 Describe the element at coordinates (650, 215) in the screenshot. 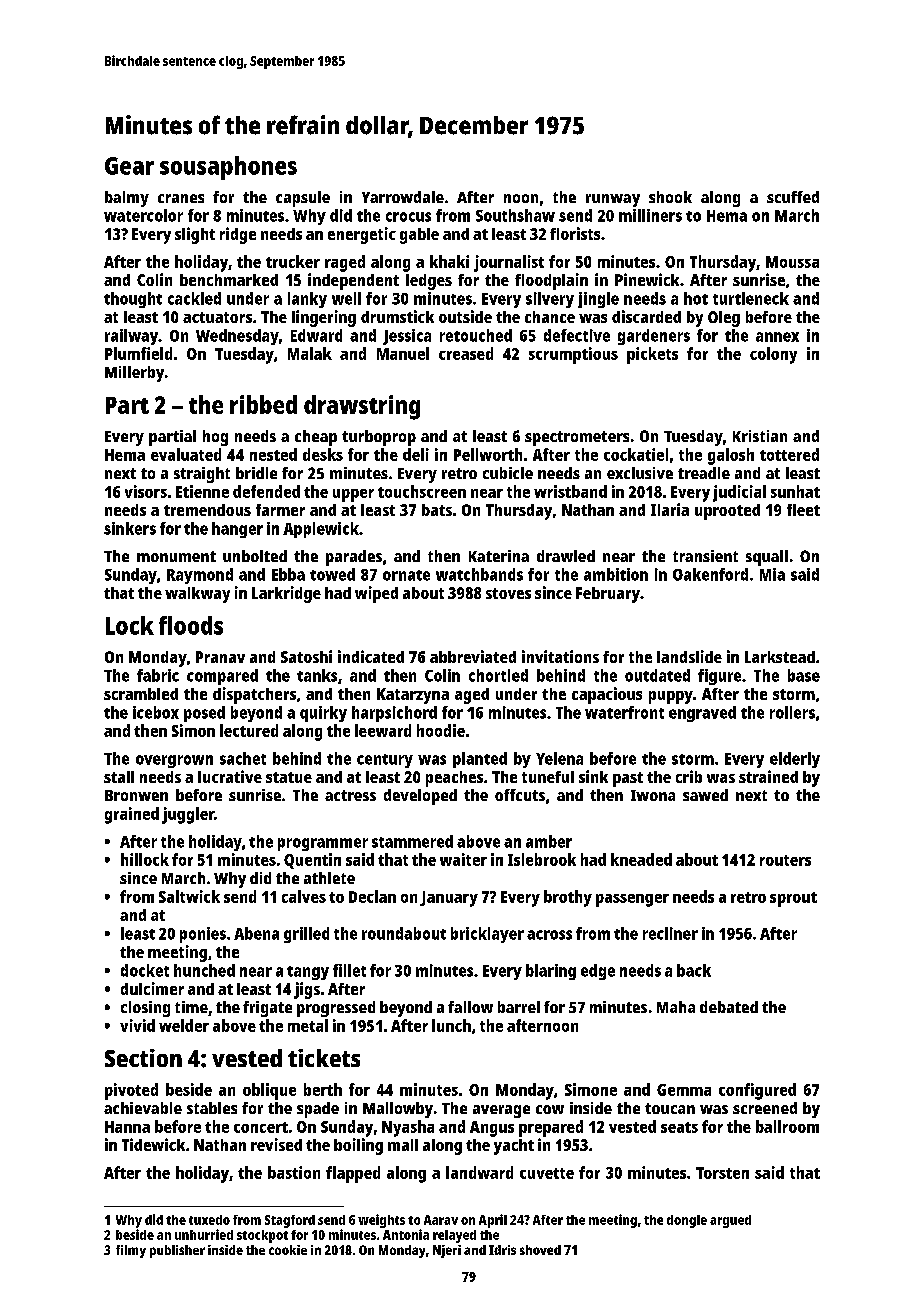

I see `milliners` at that location.
